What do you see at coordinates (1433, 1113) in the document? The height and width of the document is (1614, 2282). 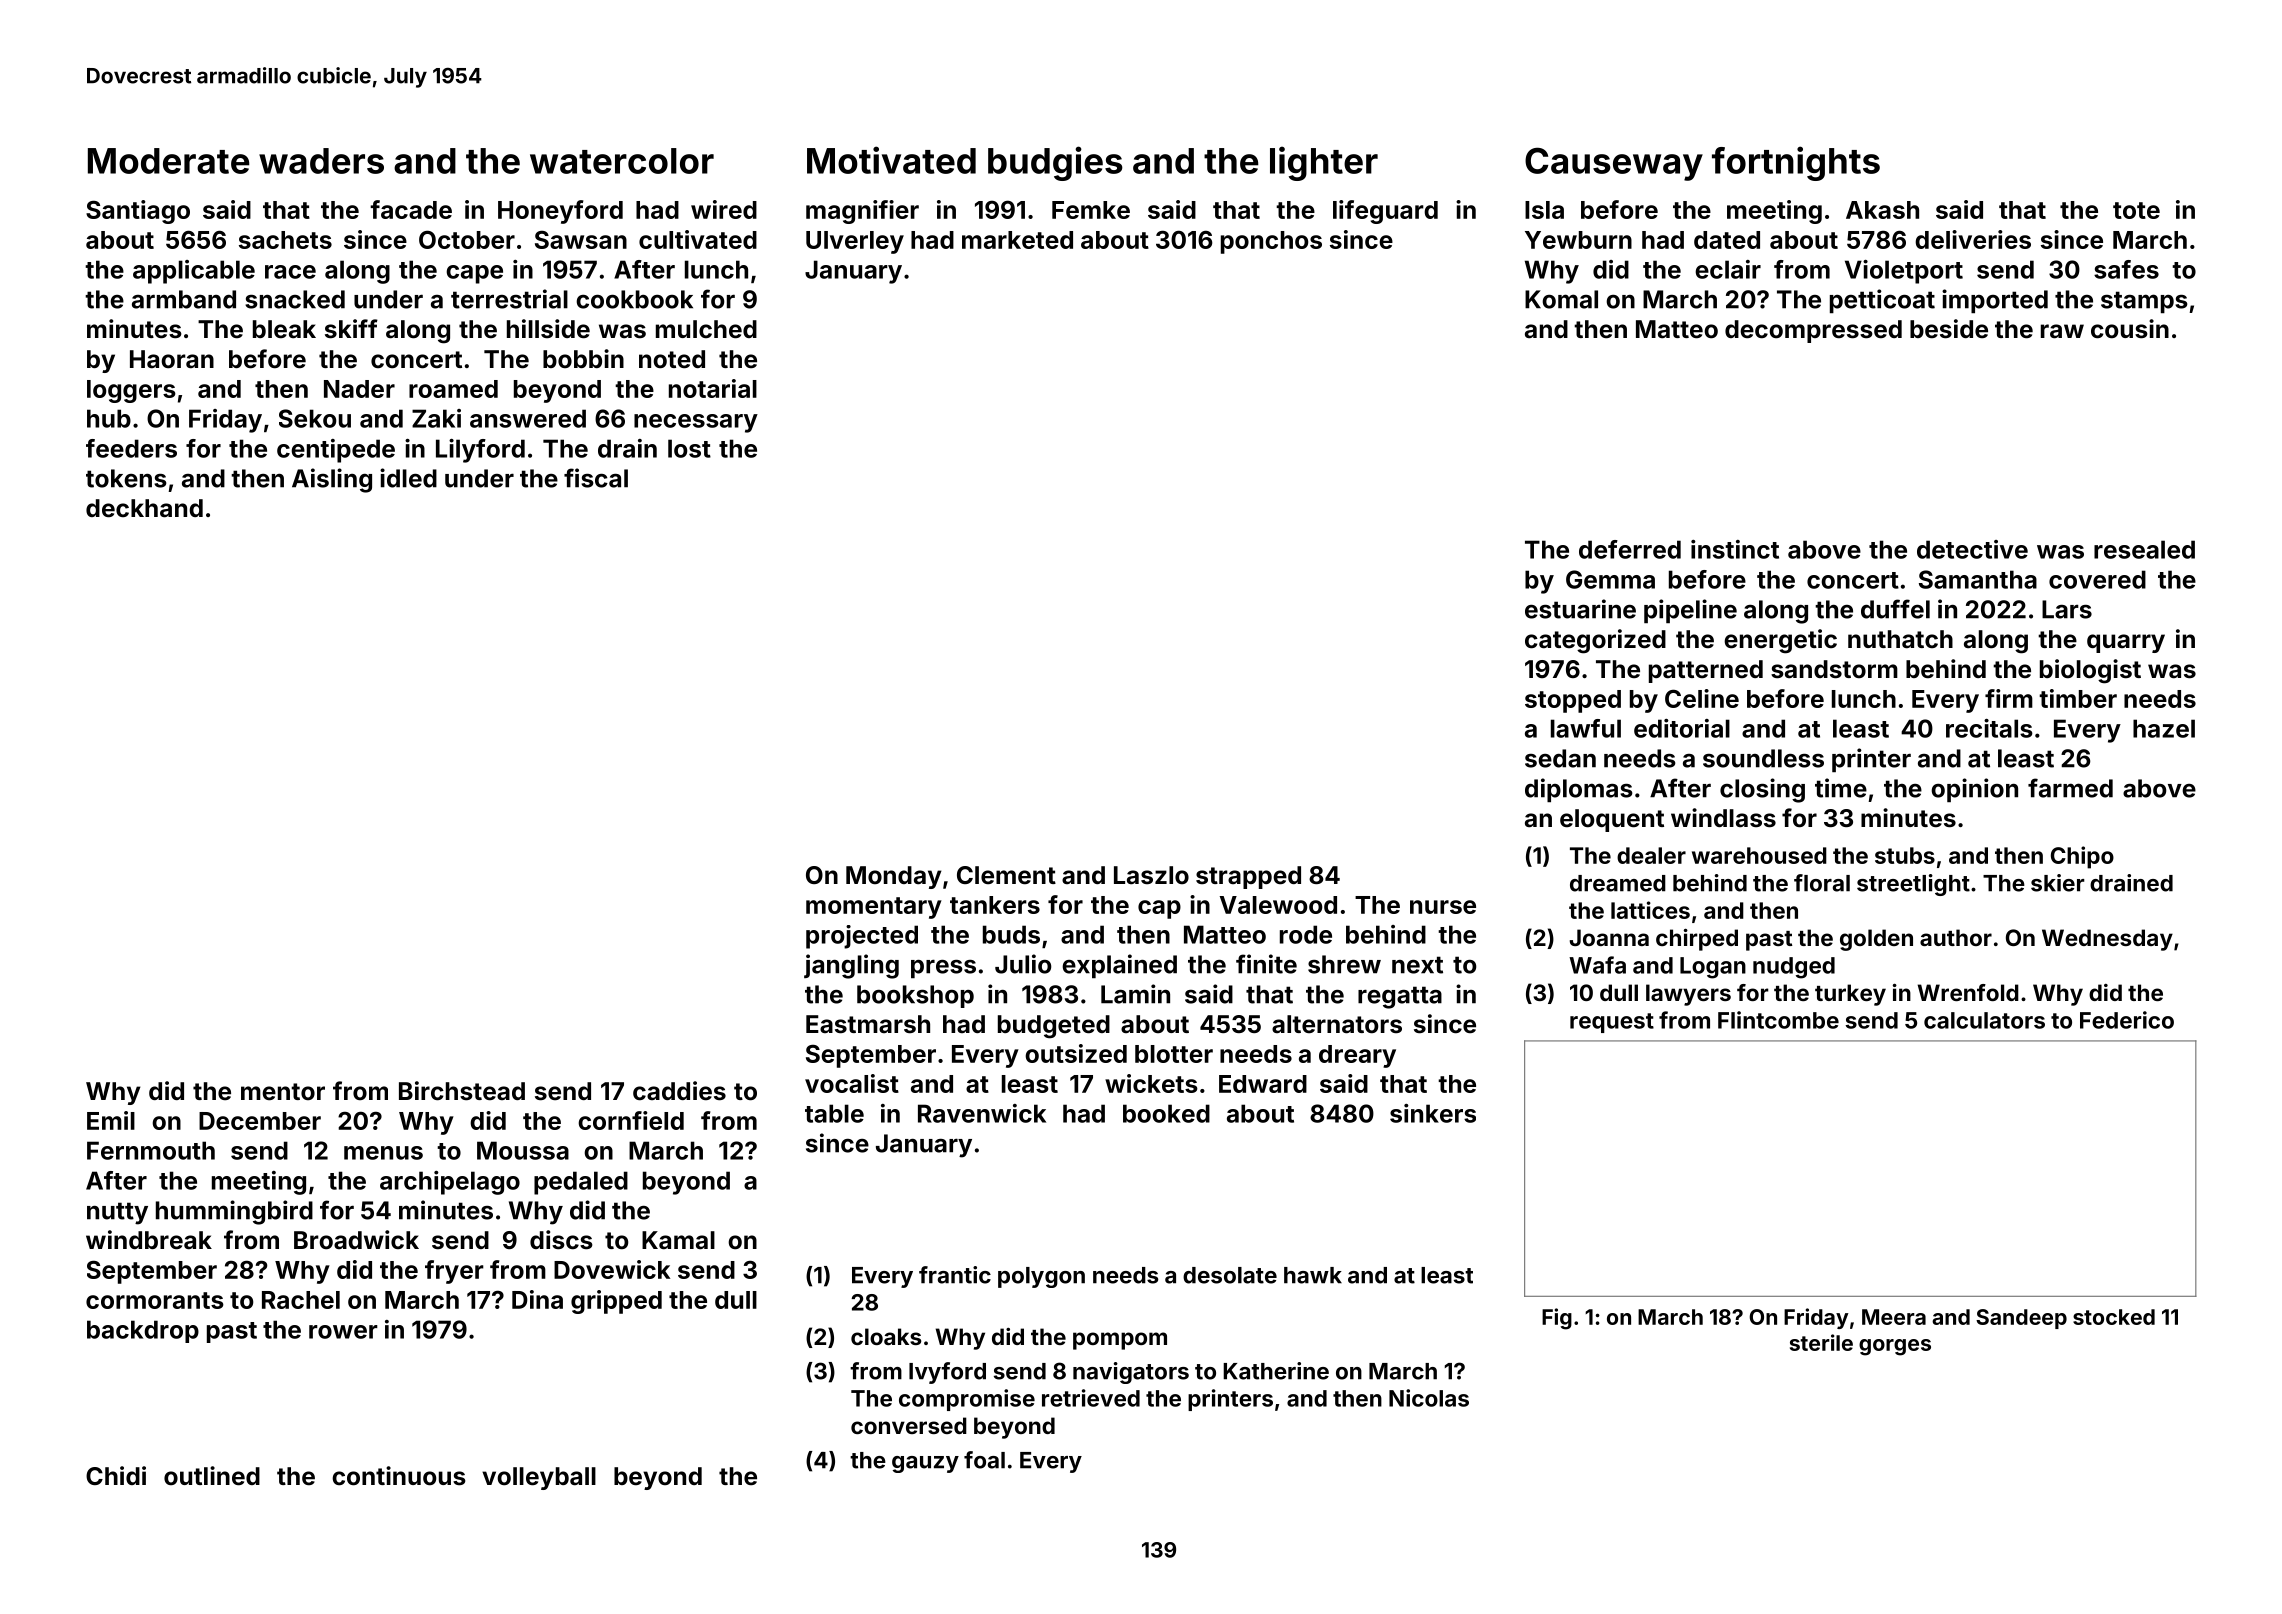 I see `sinkers` at bounding box center [1433, 1113].
